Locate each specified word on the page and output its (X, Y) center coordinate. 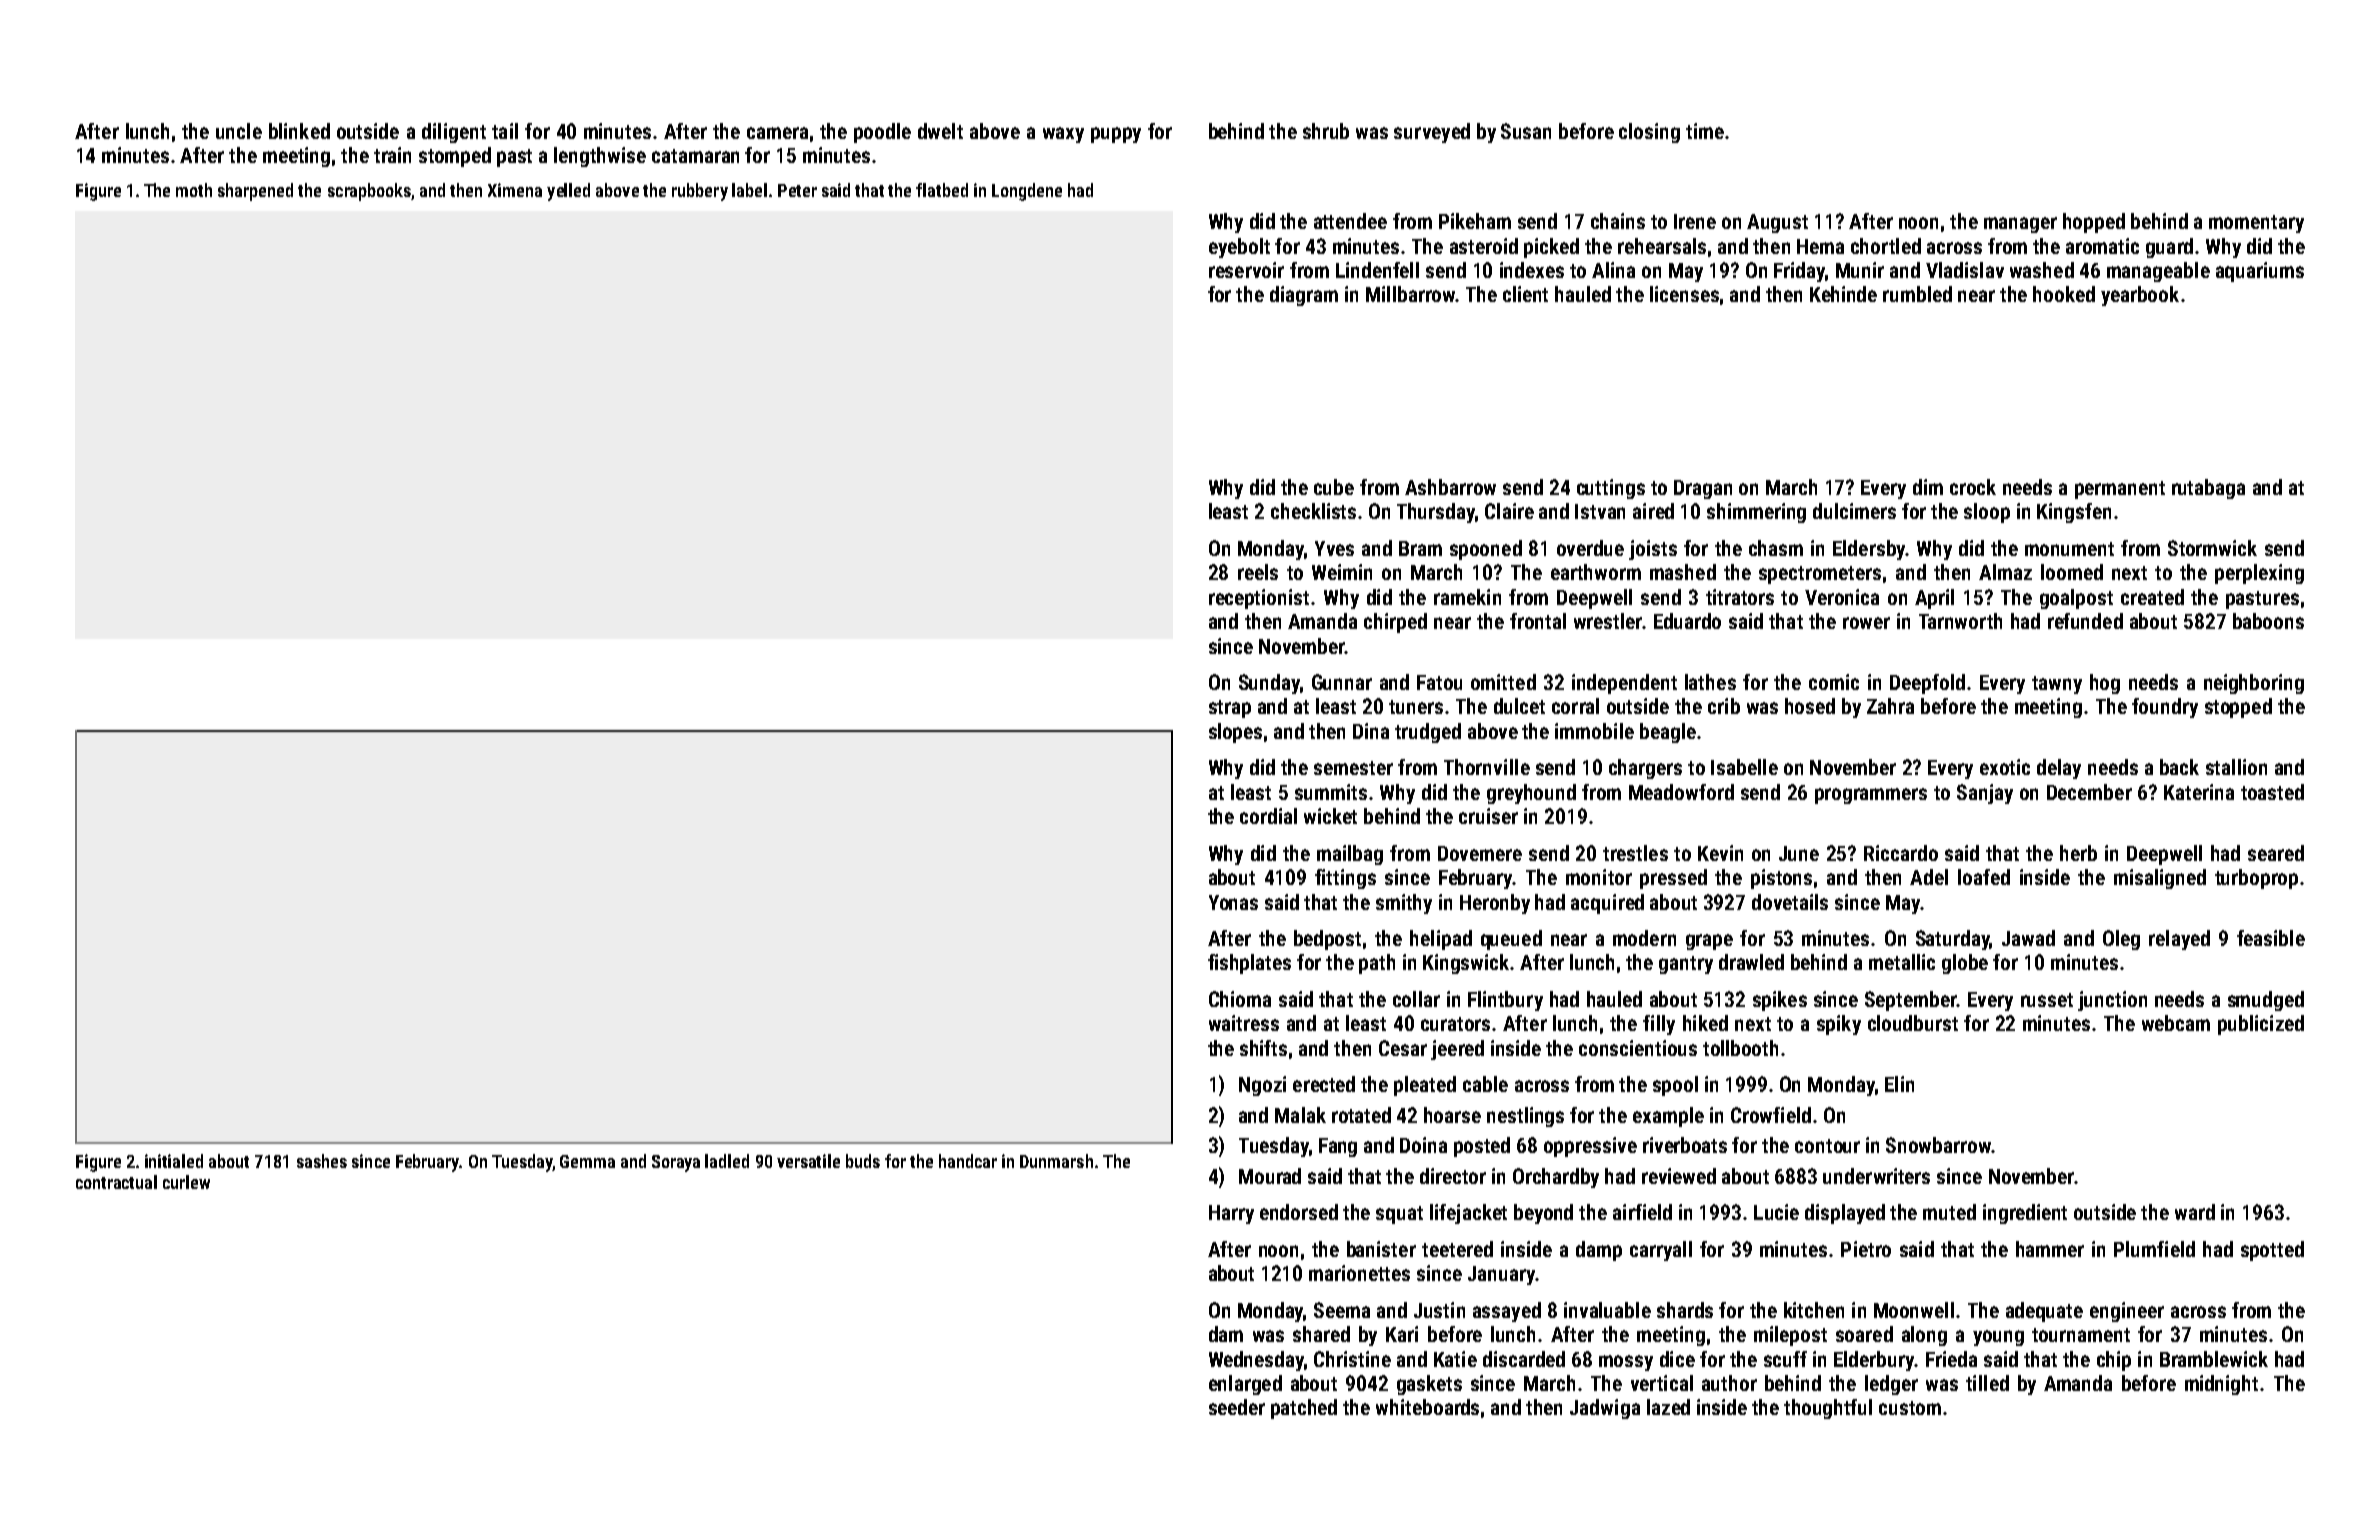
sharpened (255, 192)
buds (863, 1161)
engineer (2127, 1312)
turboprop (2256, 879)
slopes (1235, 733)
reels (1258, 572)
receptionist (1259, 599)
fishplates (1249, 964)
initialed (174, 1161)
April (1934, 599)
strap (1230, 709)
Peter (797, 190)
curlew (186, 1182)
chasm (1776, 548)
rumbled (1917, 294)
